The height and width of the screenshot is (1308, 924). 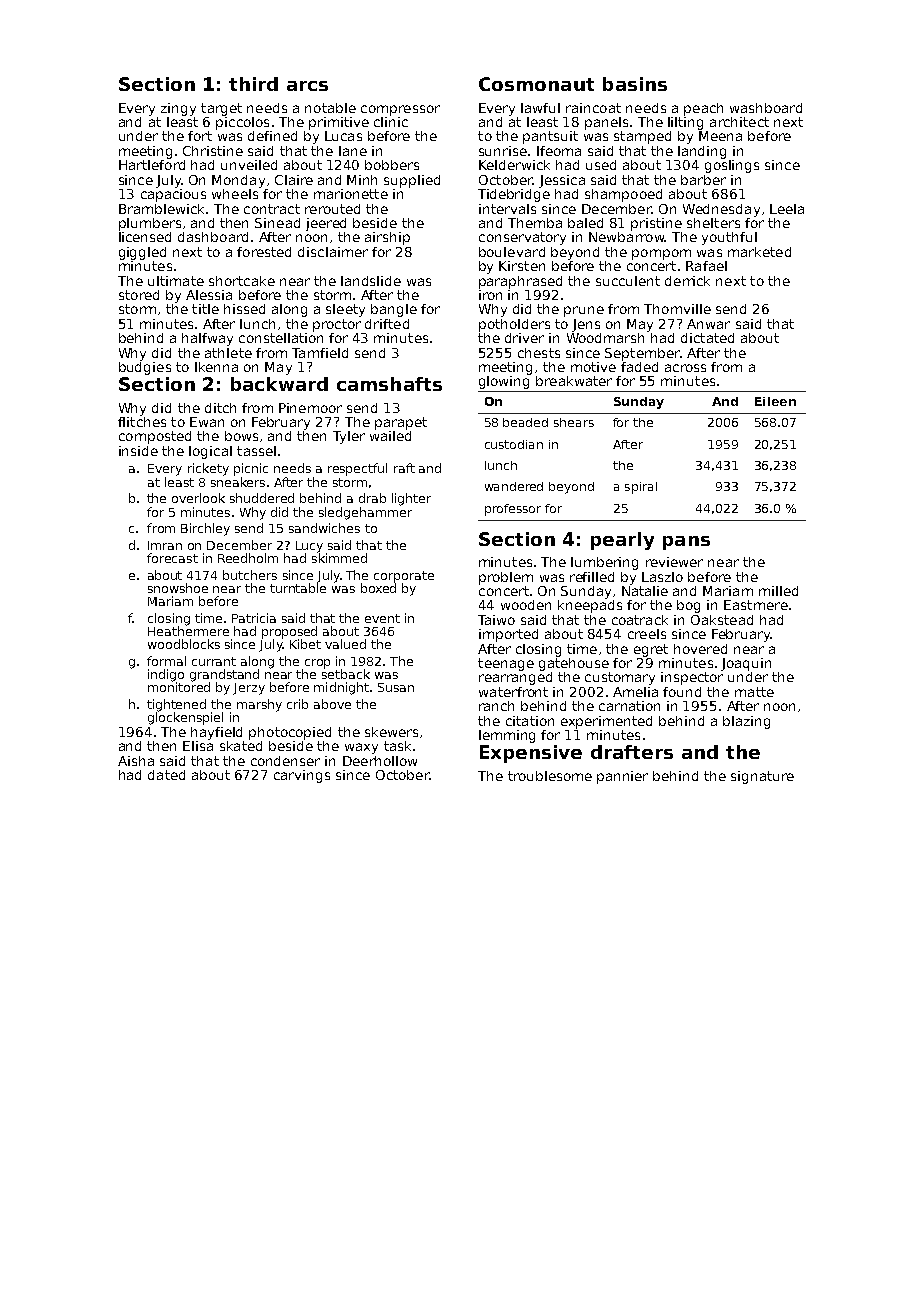 What do you see at coordinates (166, 775) in the screenshot?
I see `dated` at bounding box center [166, 775].
